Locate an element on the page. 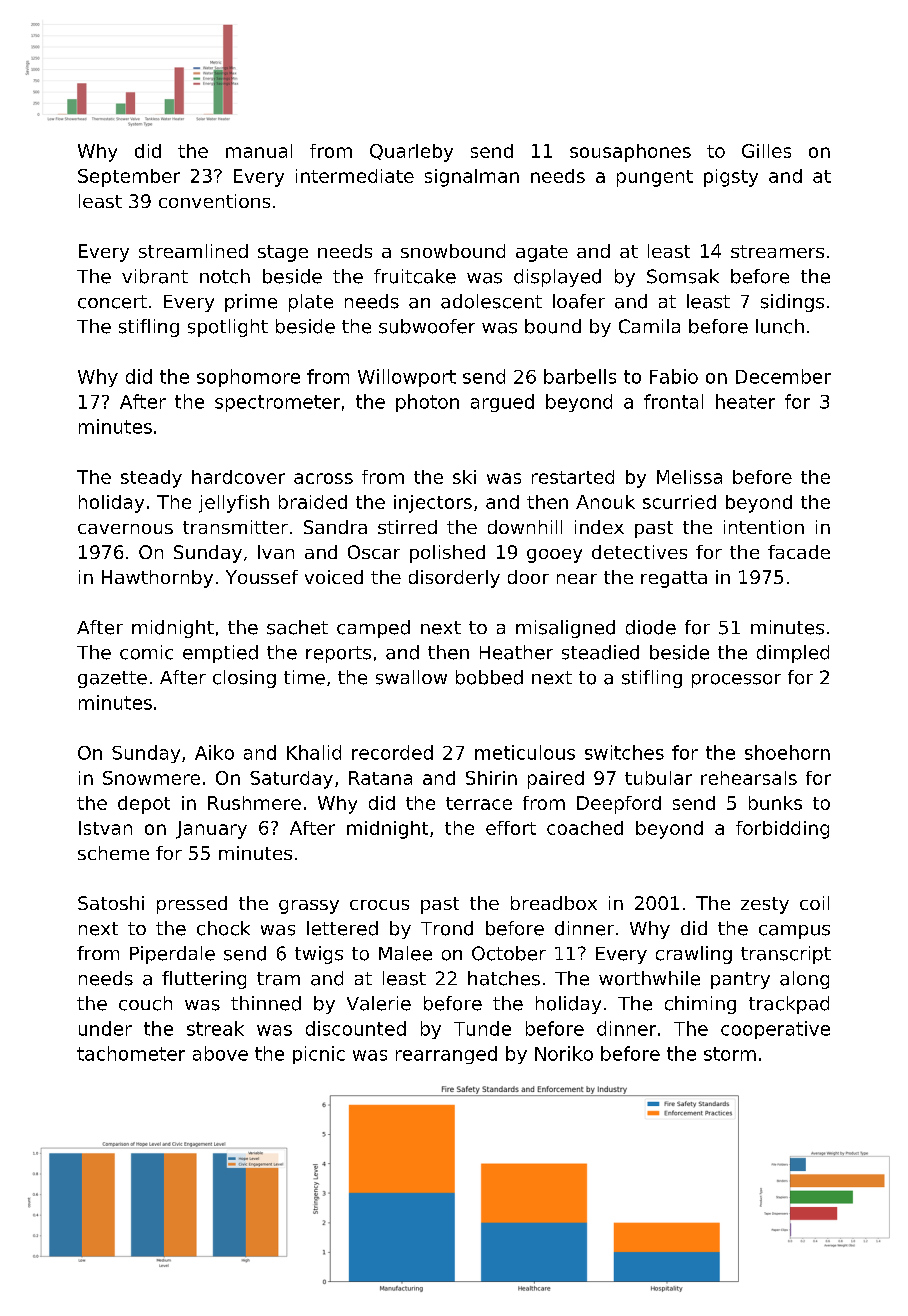 This page has width=908, height=1316. manual is located at coordinates (259, 151).
